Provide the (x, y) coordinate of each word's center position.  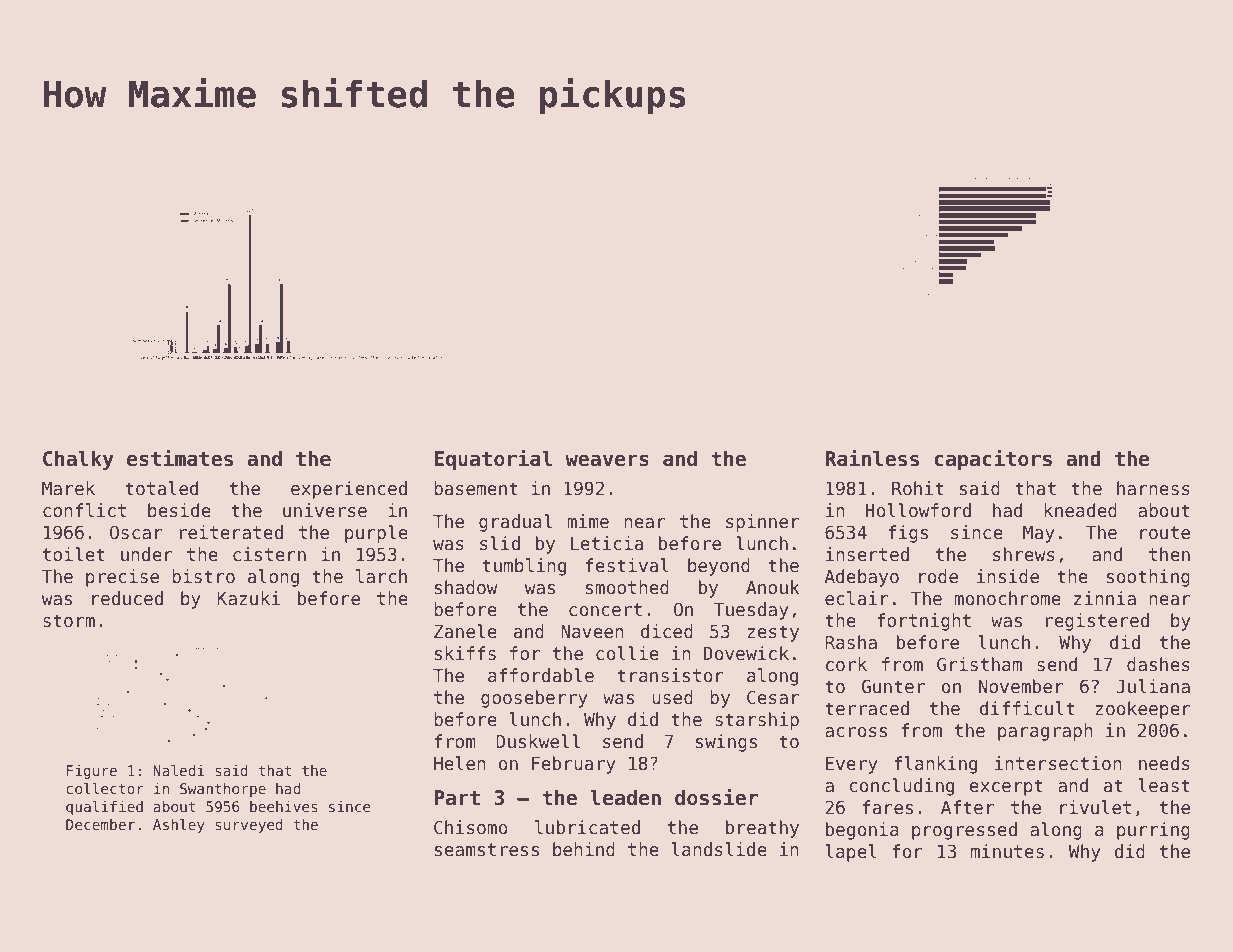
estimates (180, 458)
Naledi (178, 770)
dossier (716, 797)
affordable (541, 675)
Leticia (607, 543)
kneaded (1080, 510)
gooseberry (534, 699)
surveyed (249, 826)
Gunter (893, 686)
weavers (607, 460)
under (147, 554)
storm (69, 621)
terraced (867, 708)
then (1169, 554)
